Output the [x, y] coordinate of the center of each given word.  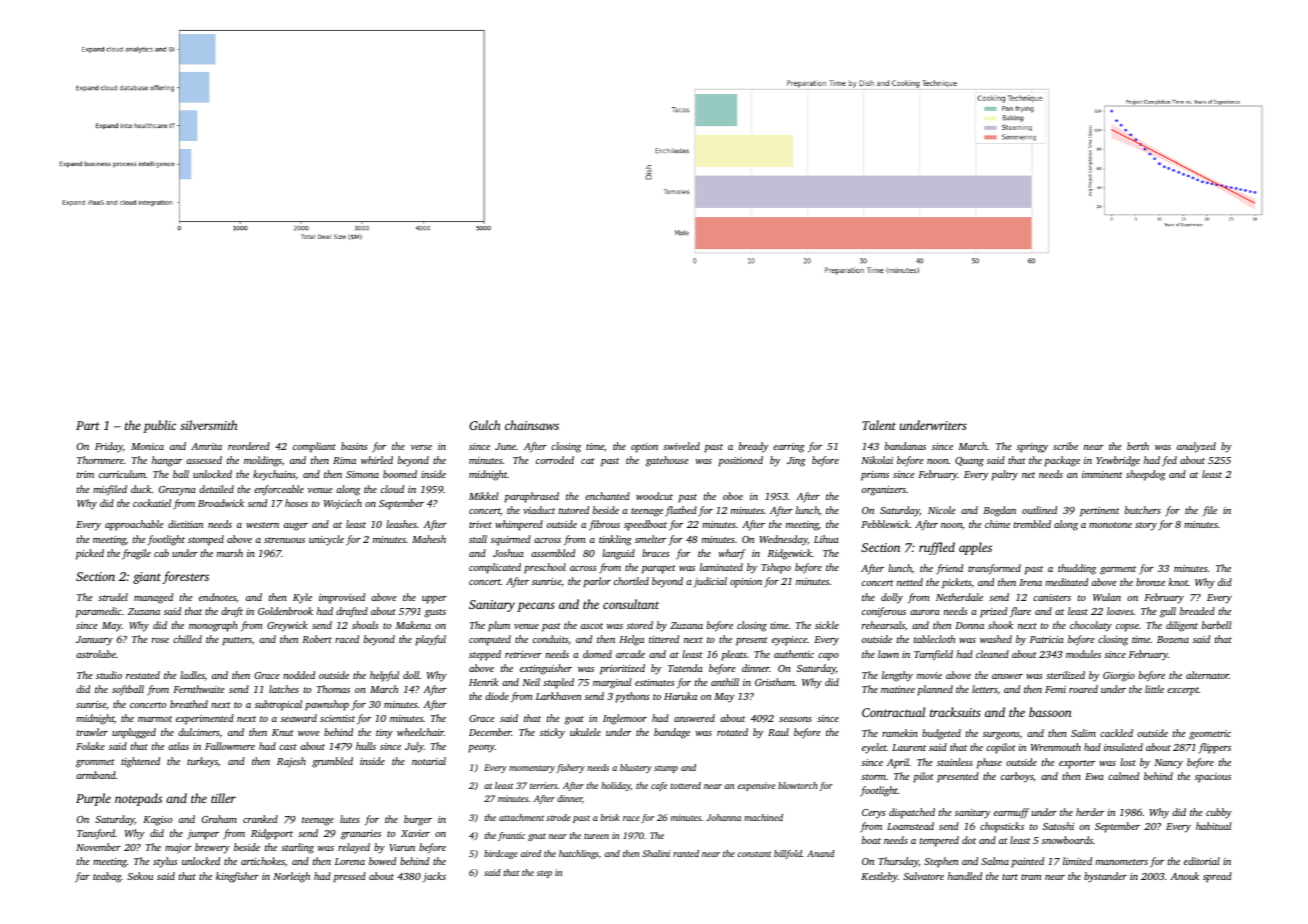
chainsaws [532, 425]
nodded [299, 675]
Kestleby [879, 877]
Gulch [484, 425]
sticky [552, 733]
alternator [1207, 675]
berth [1138, 446]
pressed [349, 877]
